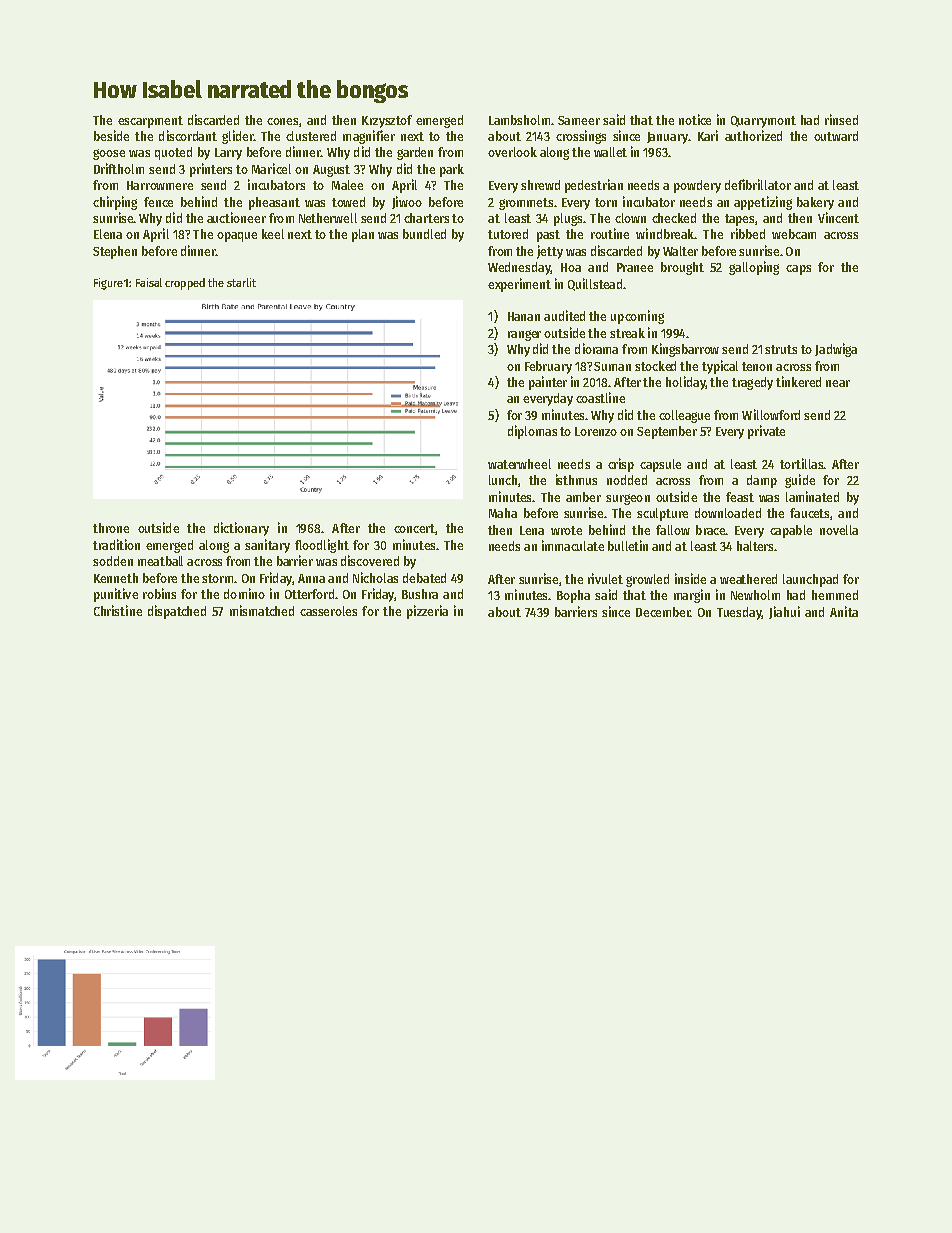 The image size is (952, 1233). What do you see at coordinates (185, 284) in the document?
I see `cropped` at bounding box center [185, 284].
